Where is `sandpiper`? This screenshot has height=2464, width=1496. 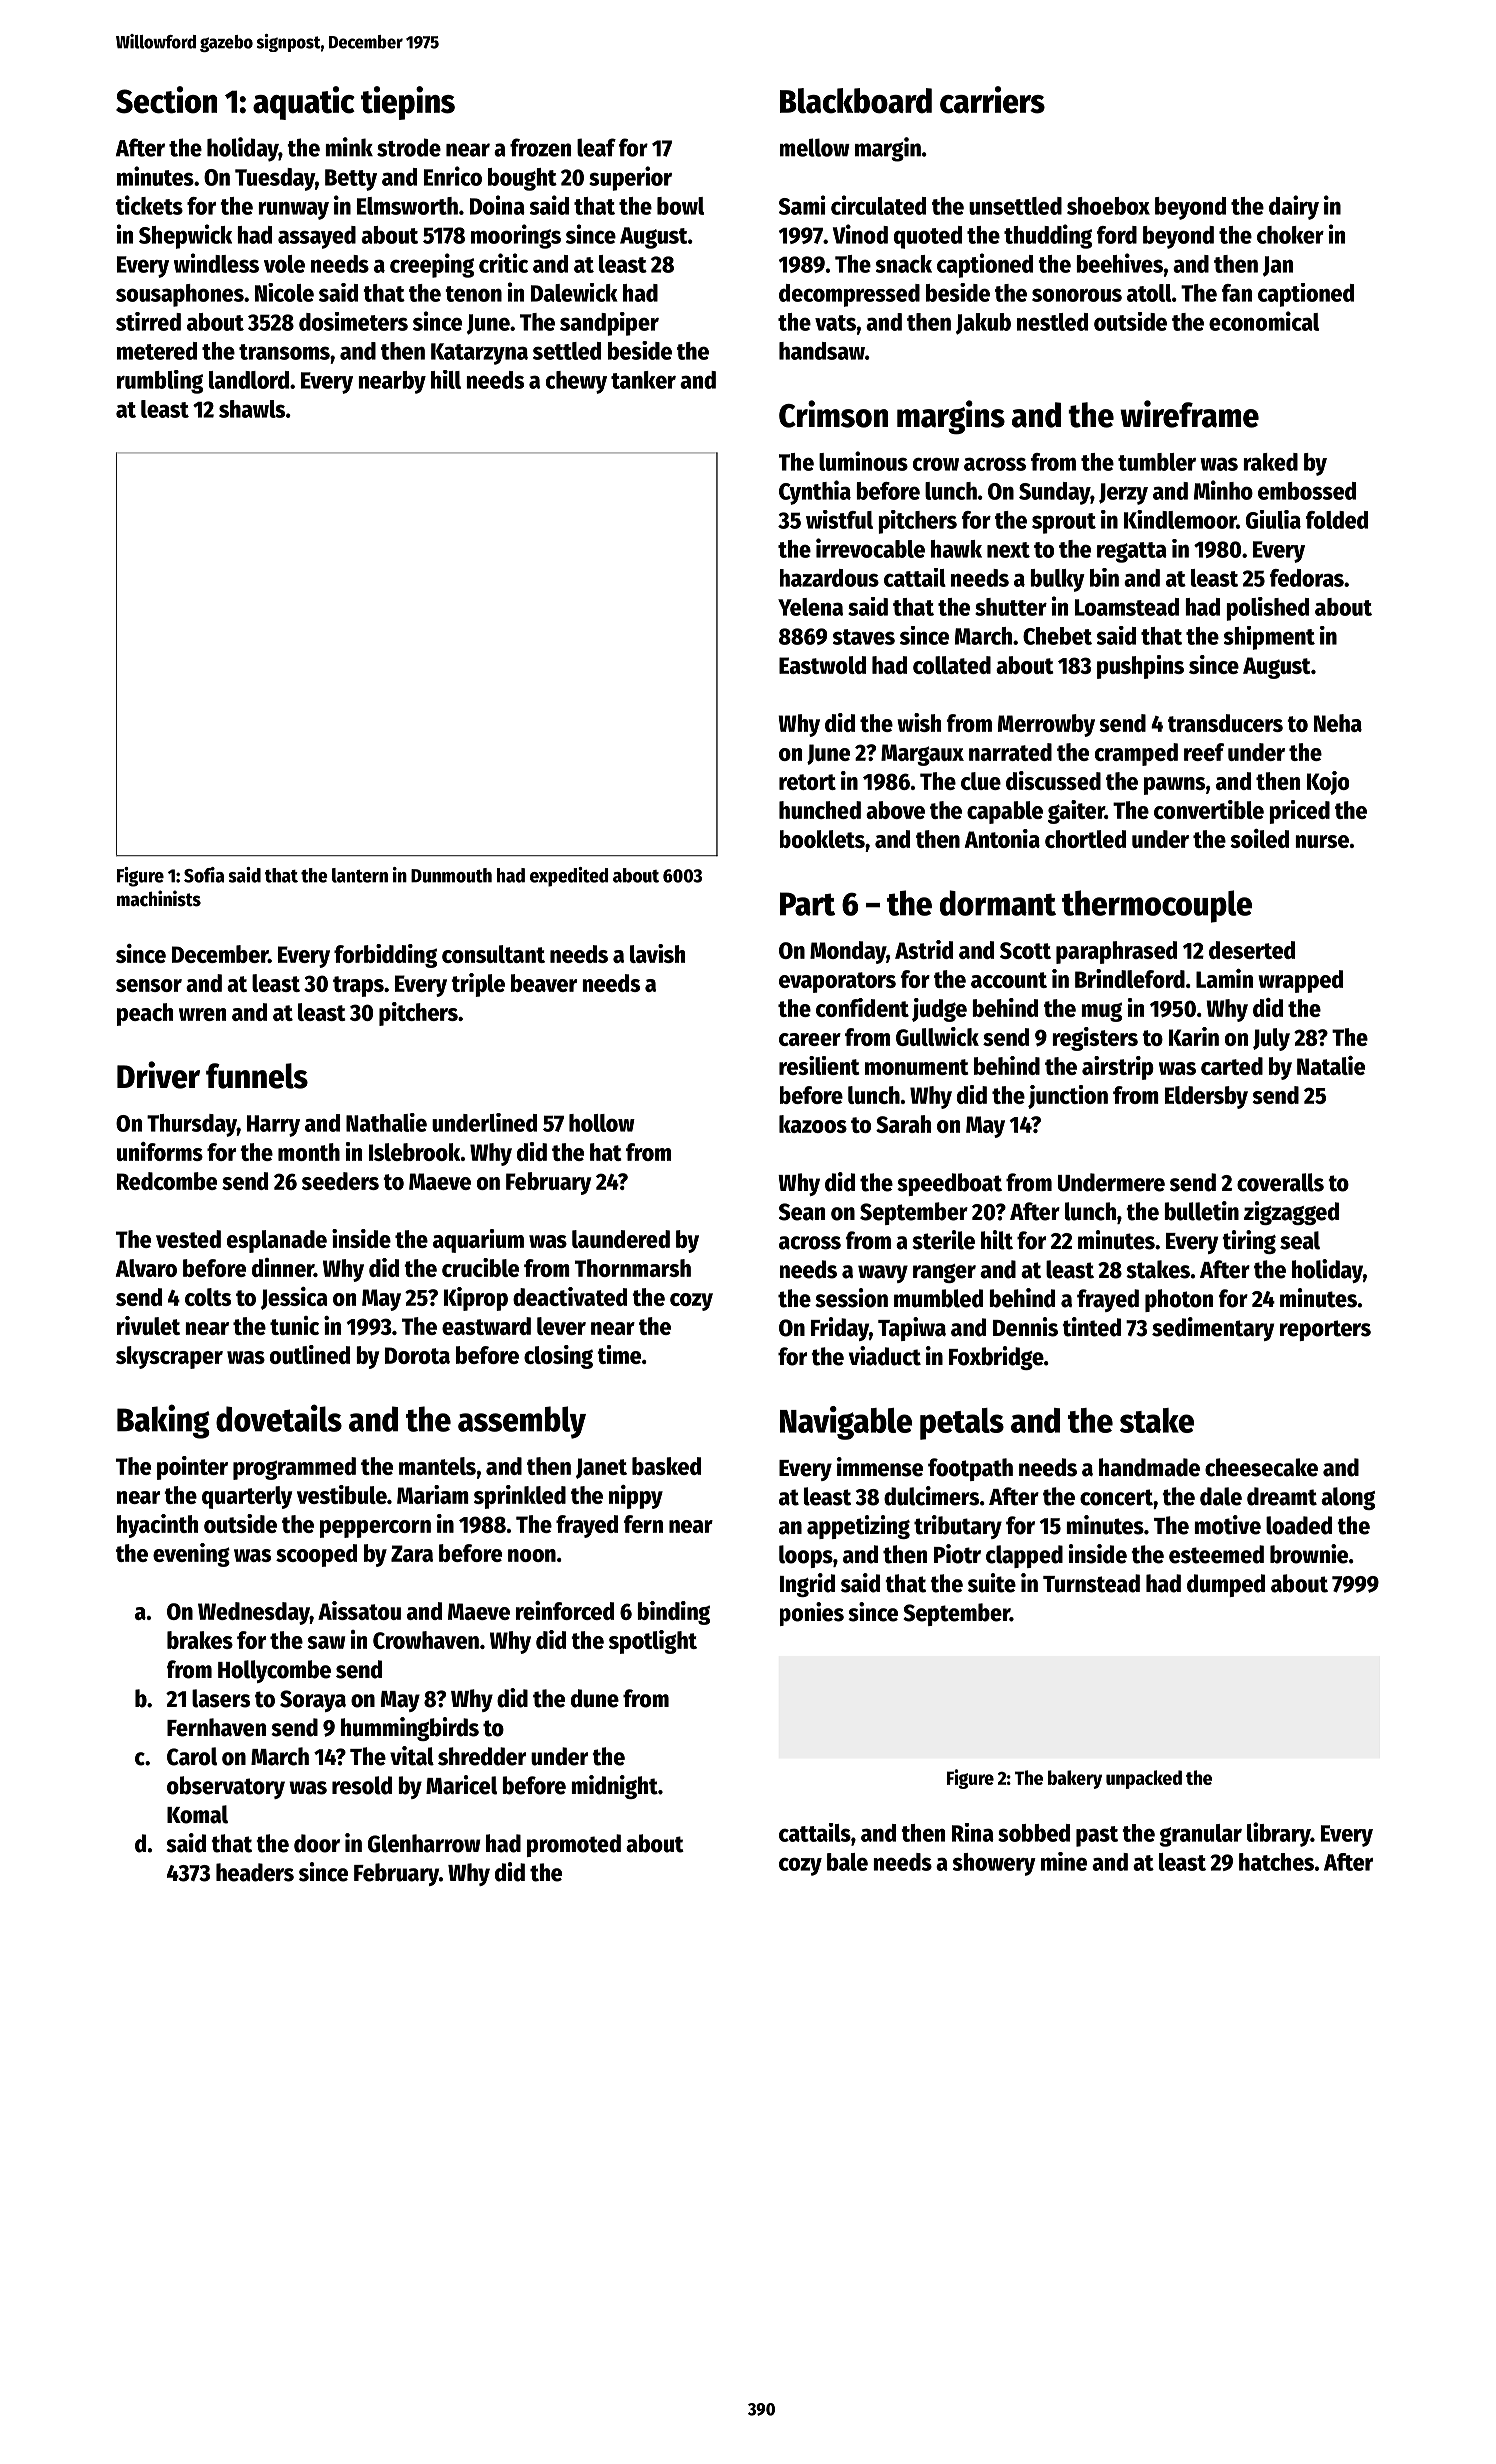 sandpiper is located at coordinates (609, 324).
